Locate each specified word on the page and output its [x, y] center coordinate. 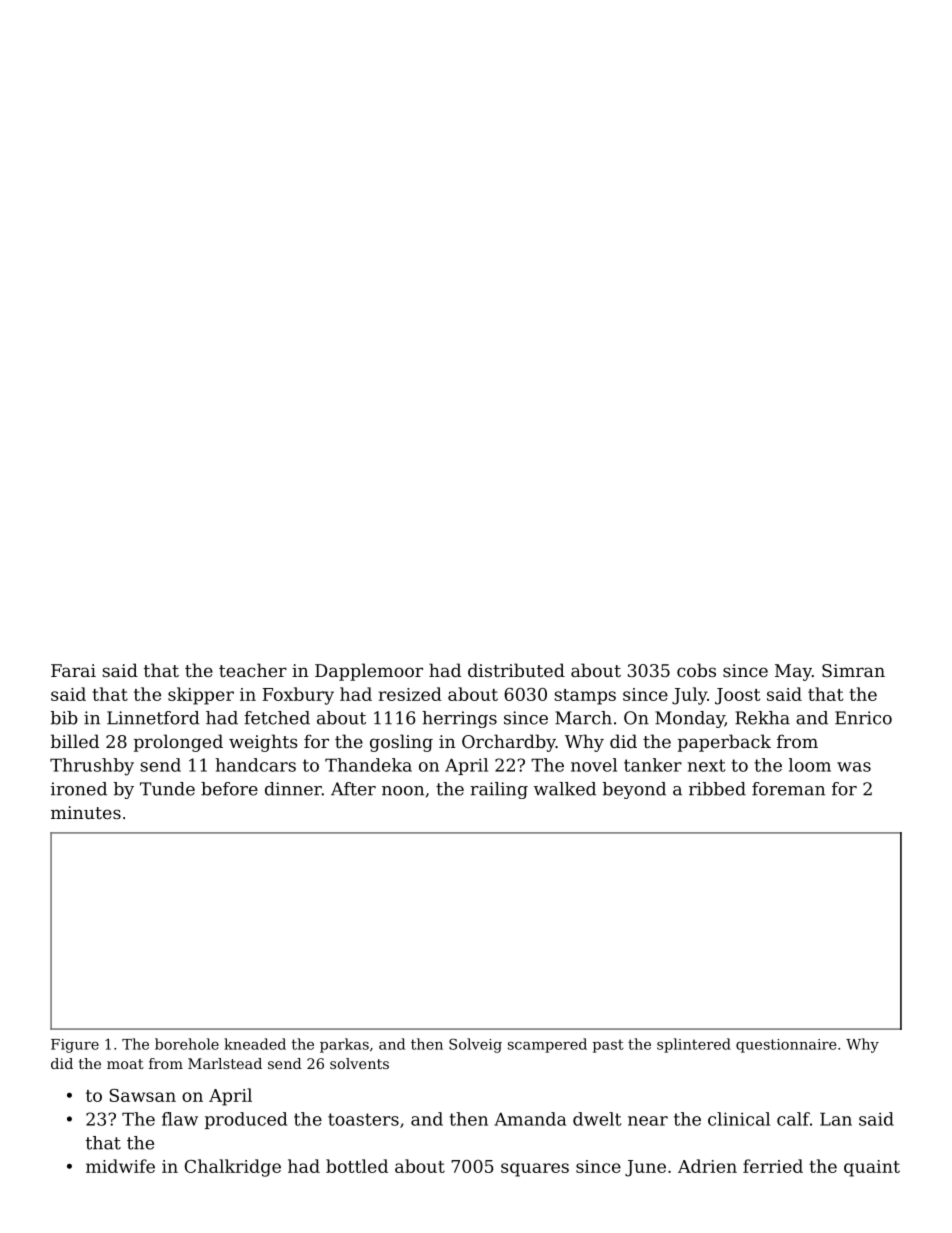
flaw [180, 1119]
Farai [73, 670]
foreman [788, 789]
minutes [86, 812]
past [608, 1046]
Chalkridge [233, 1168]
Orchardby [509, 743]
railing [499, 790]
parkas [344, 1045]
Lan [836, 1119]
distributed [516, 670]
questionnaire [786, 1046]
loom [810, 765]
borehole [187, 1044]
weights [263, 743]
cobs [696, 670]
